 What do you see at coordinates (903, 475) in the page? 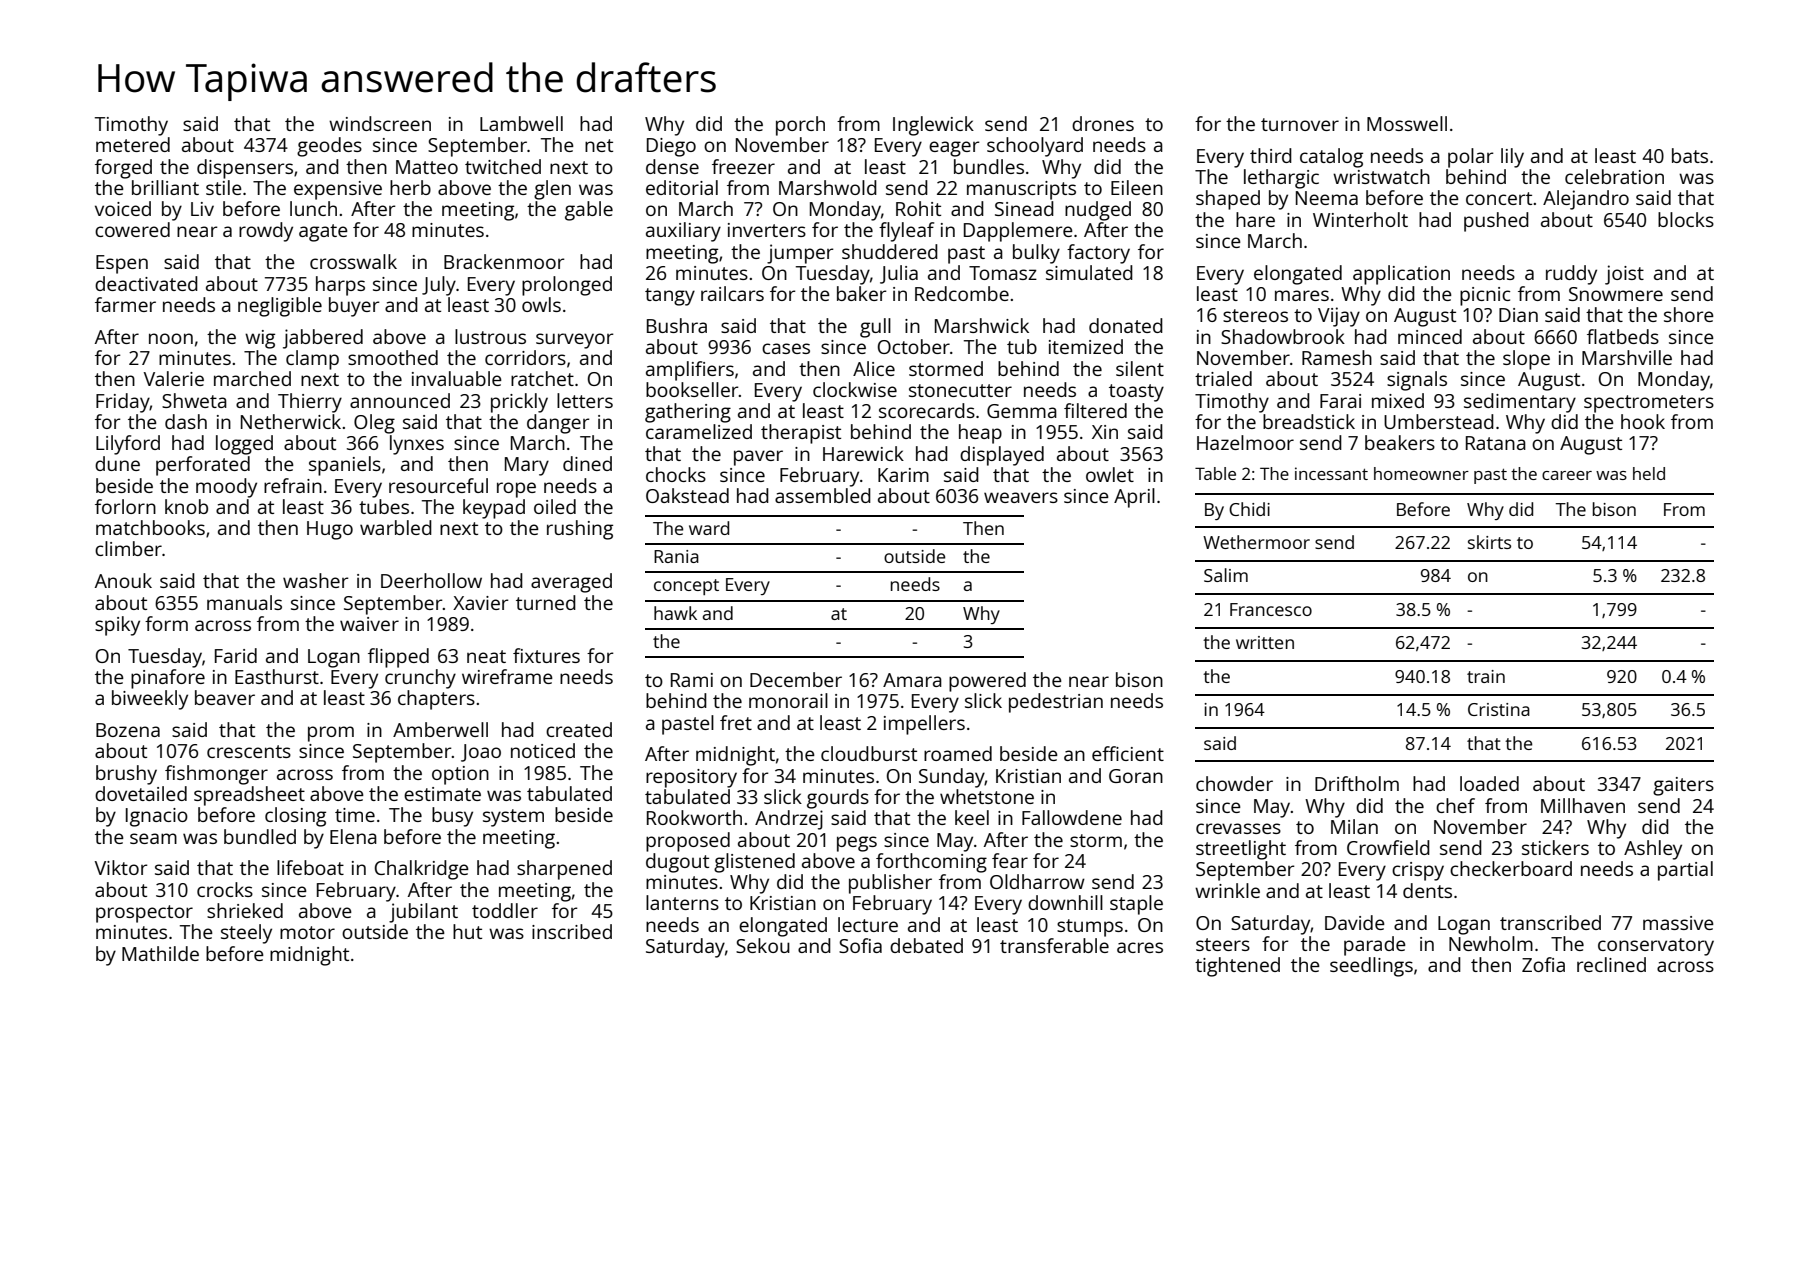
I see `Karim` at bounding box center [903, 475].
